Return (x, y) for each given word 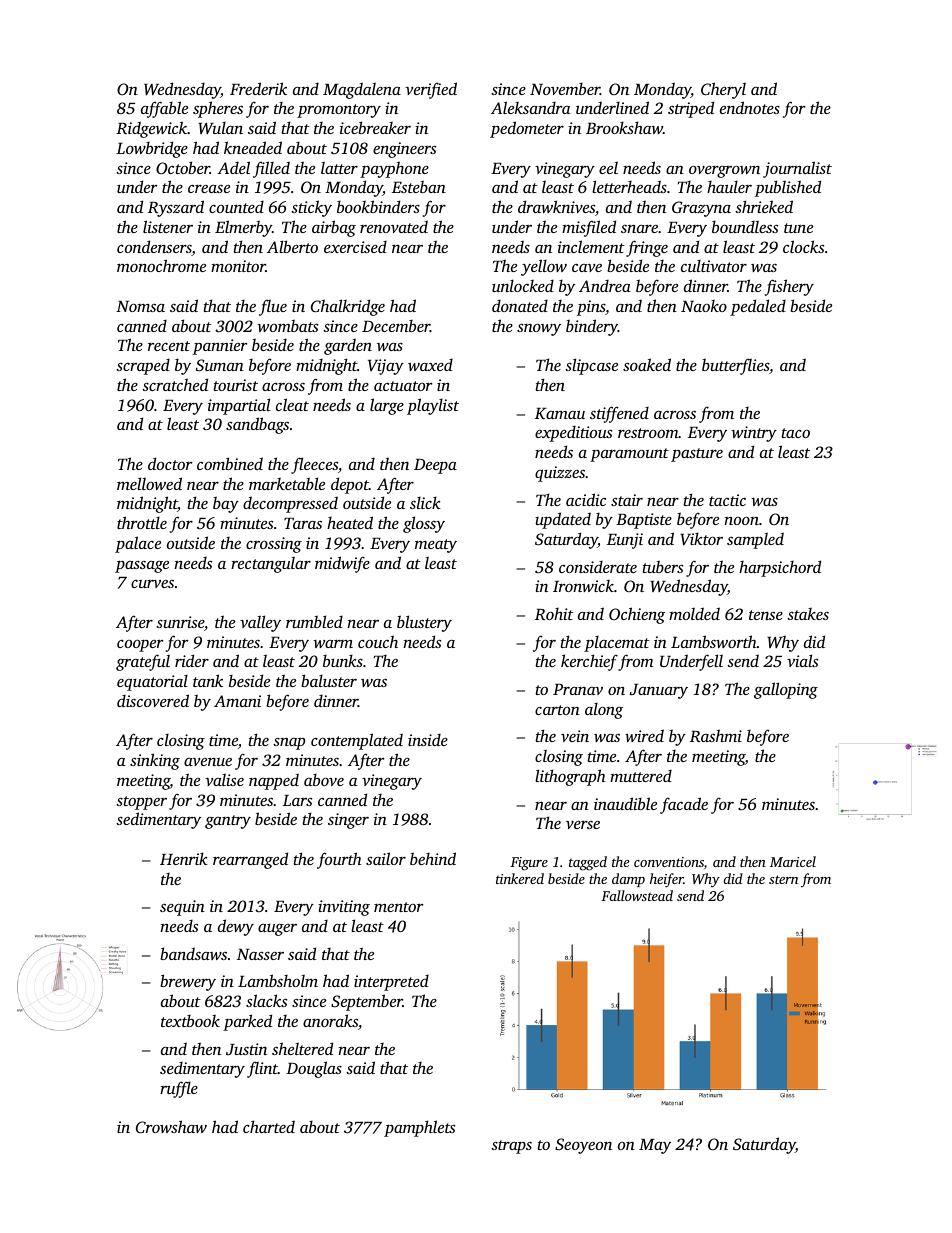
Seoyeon (583, 1146)
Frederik (258, 88)
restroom (648, 433)
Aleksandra (531, 107)
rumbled (314, 621)
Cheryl (723, 90)
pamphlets (419, 1128)
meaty (436, 546)
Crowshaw (171, 1127)
